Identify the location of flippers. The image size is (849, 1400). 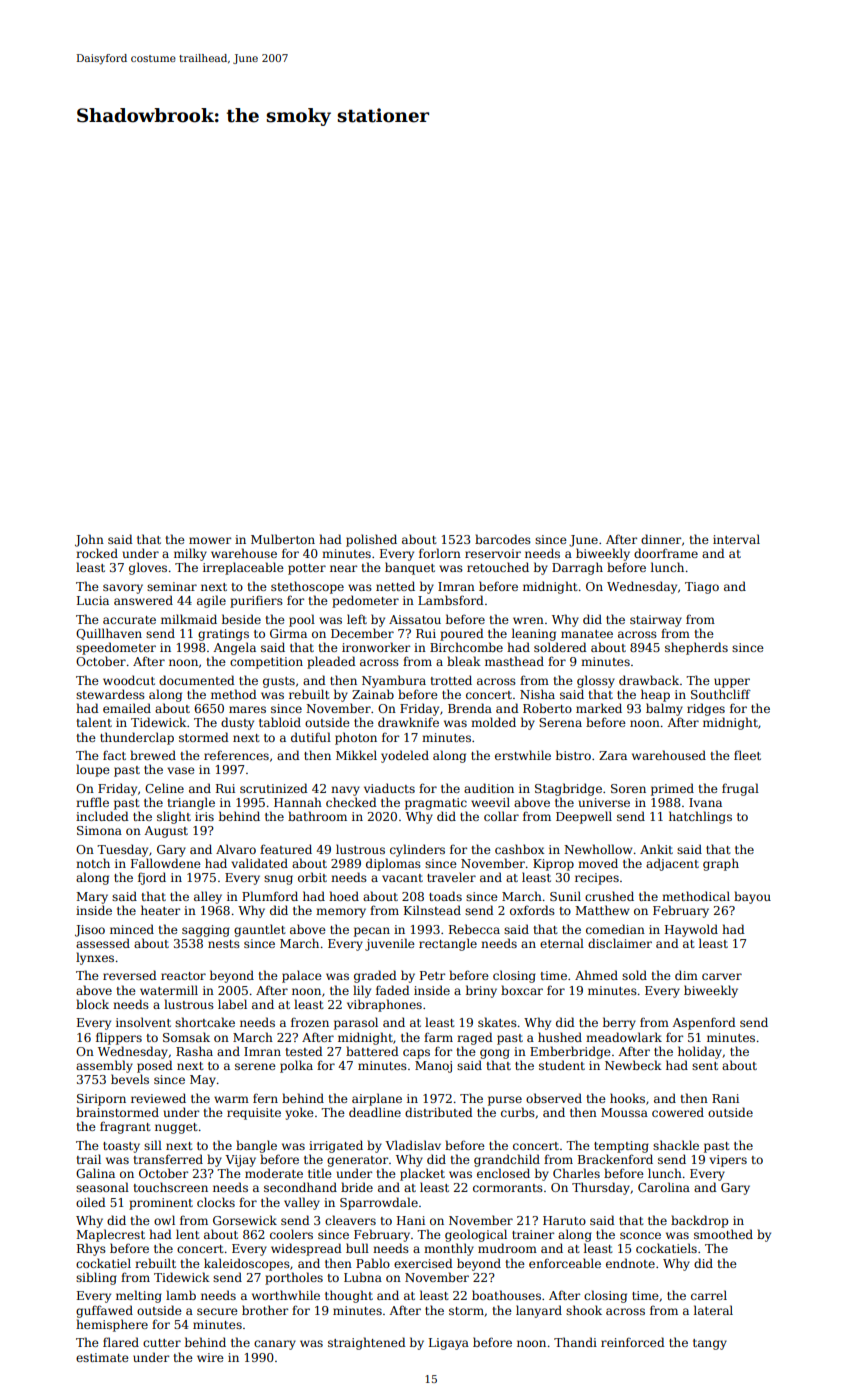
(119, 1038).
